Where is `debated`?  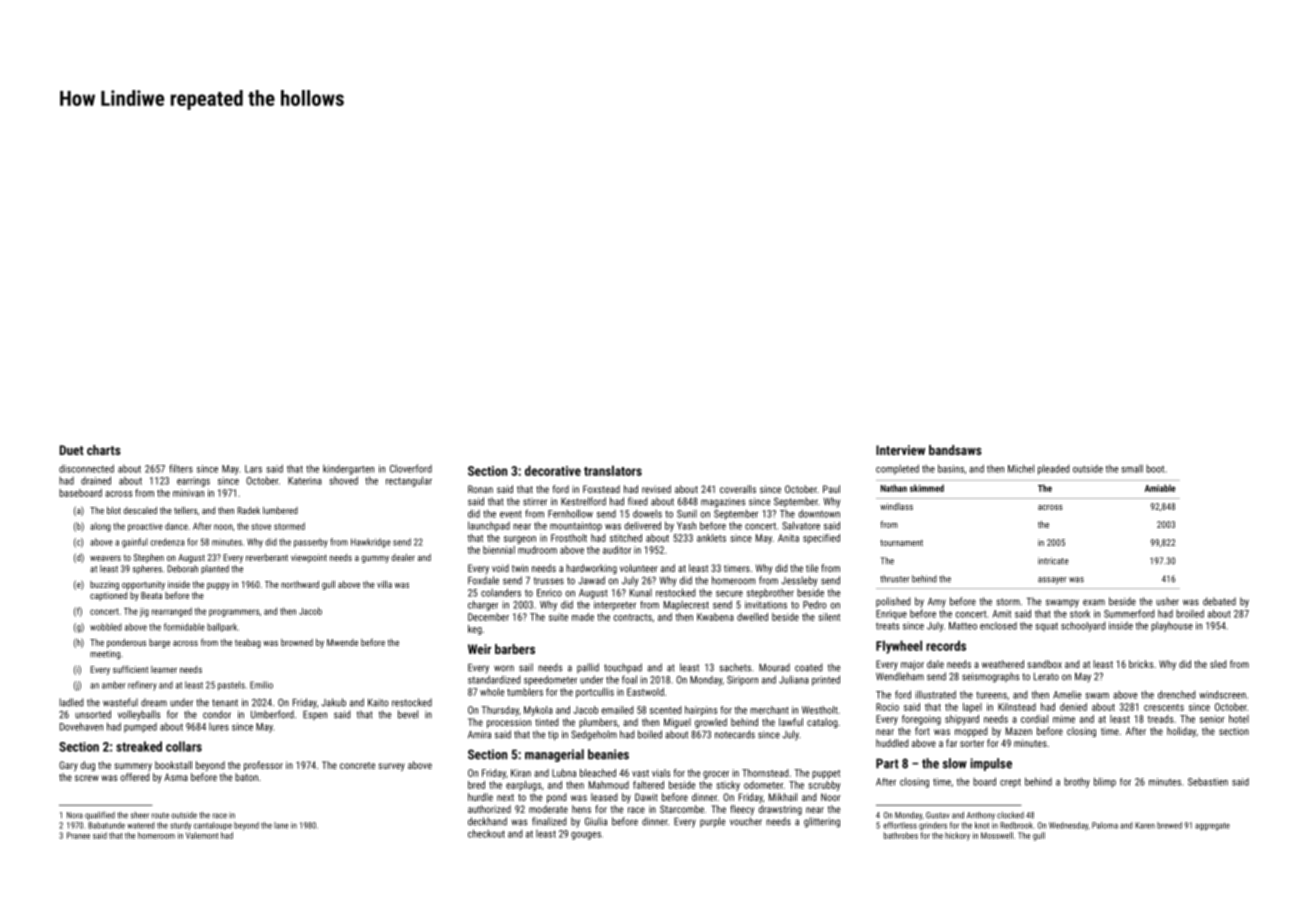 debated is located at coordinates (1219, 601).
